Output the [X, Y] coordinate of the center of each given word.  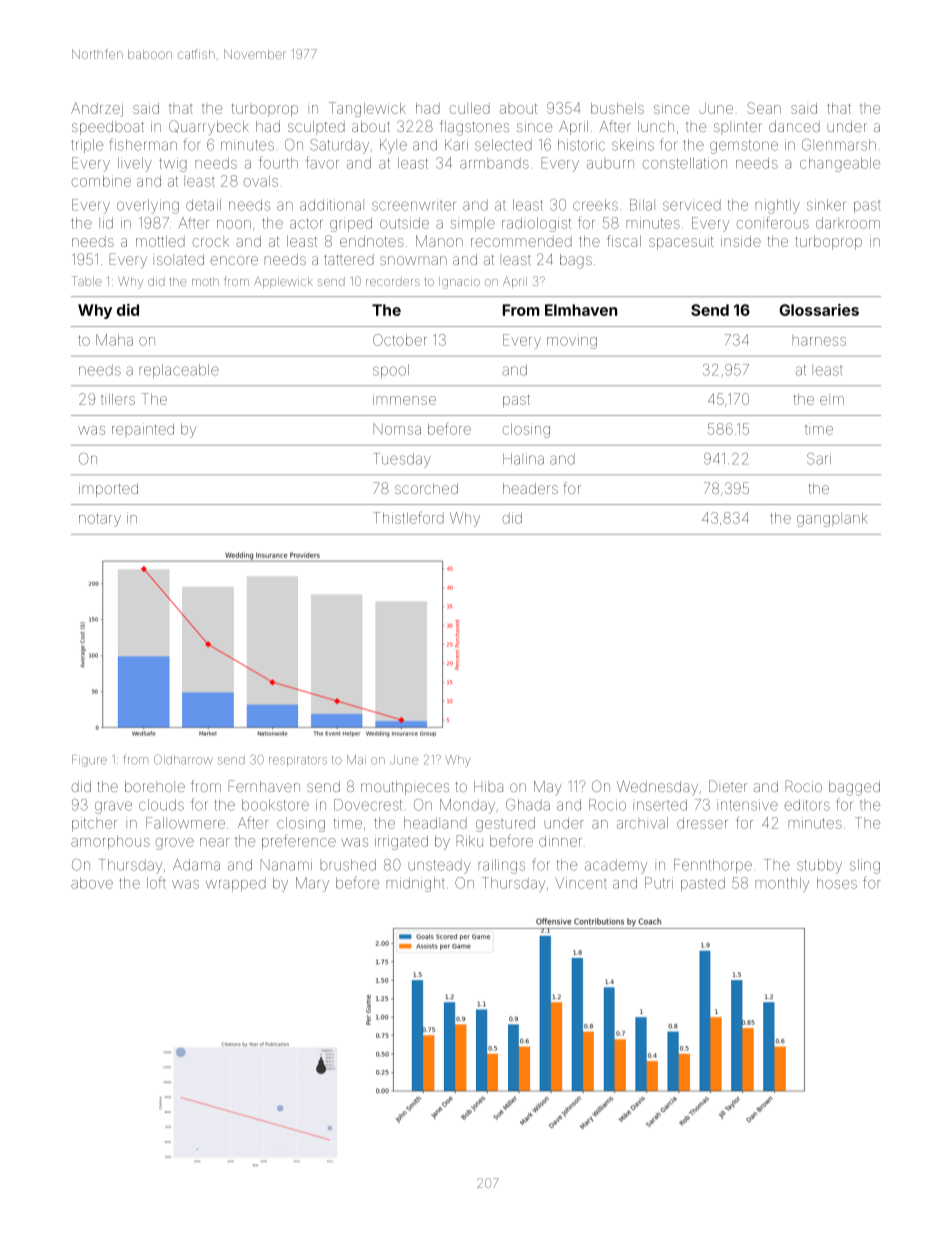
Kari [456, 145]
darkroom [848, 223]
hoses [837, 883]
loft [156, 882]
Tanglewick [367, 109]
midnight [415, 884]
